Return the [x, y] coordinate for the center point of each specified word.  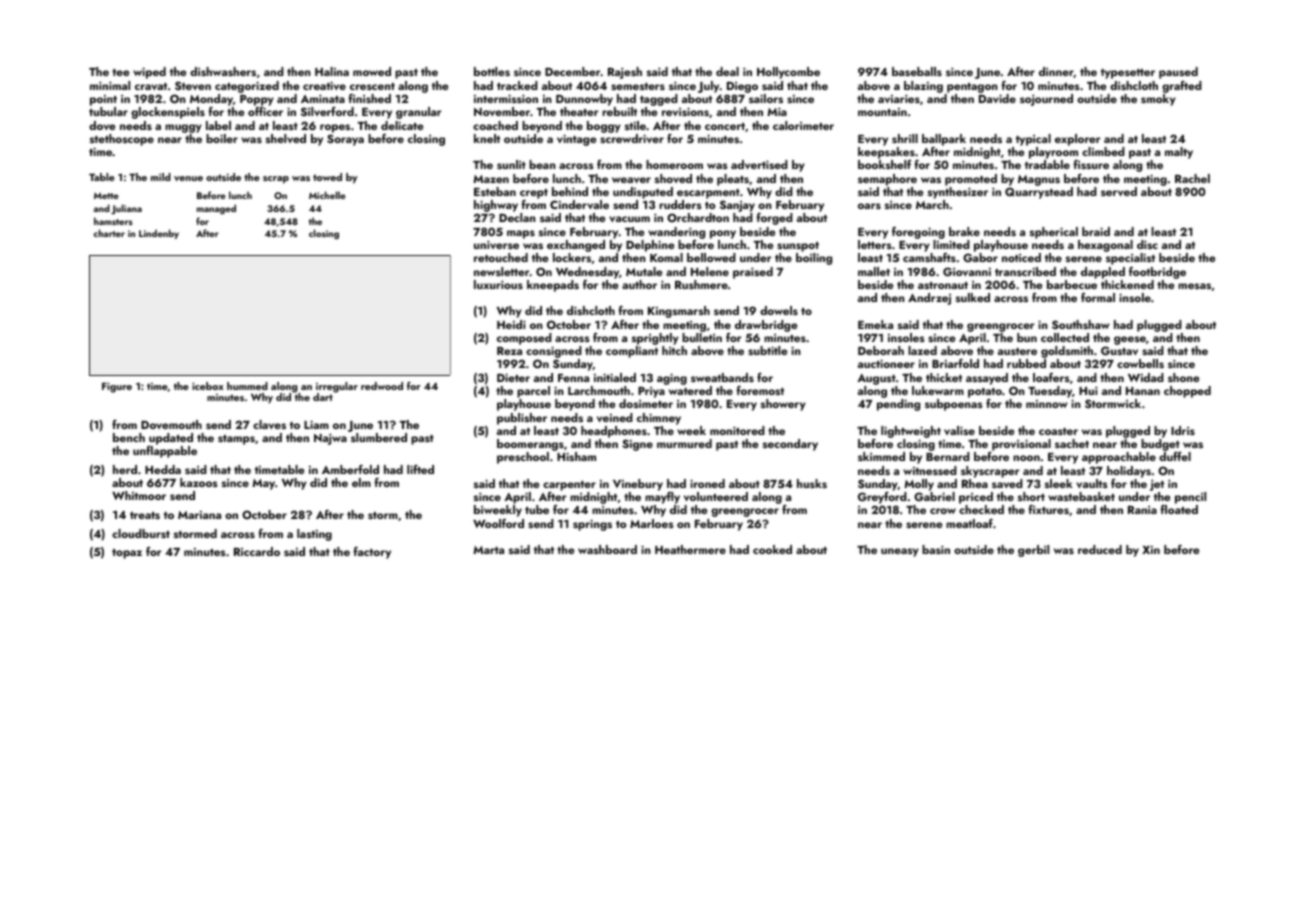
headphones [614, 432]
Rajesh [625, 73]
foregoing [918, 233]
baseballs [917, 71]
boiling [814, 259]
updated [171, 439]
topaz [127, 554]
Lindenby [159, 234]
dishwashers [223, 71]
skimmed [881, 456]
